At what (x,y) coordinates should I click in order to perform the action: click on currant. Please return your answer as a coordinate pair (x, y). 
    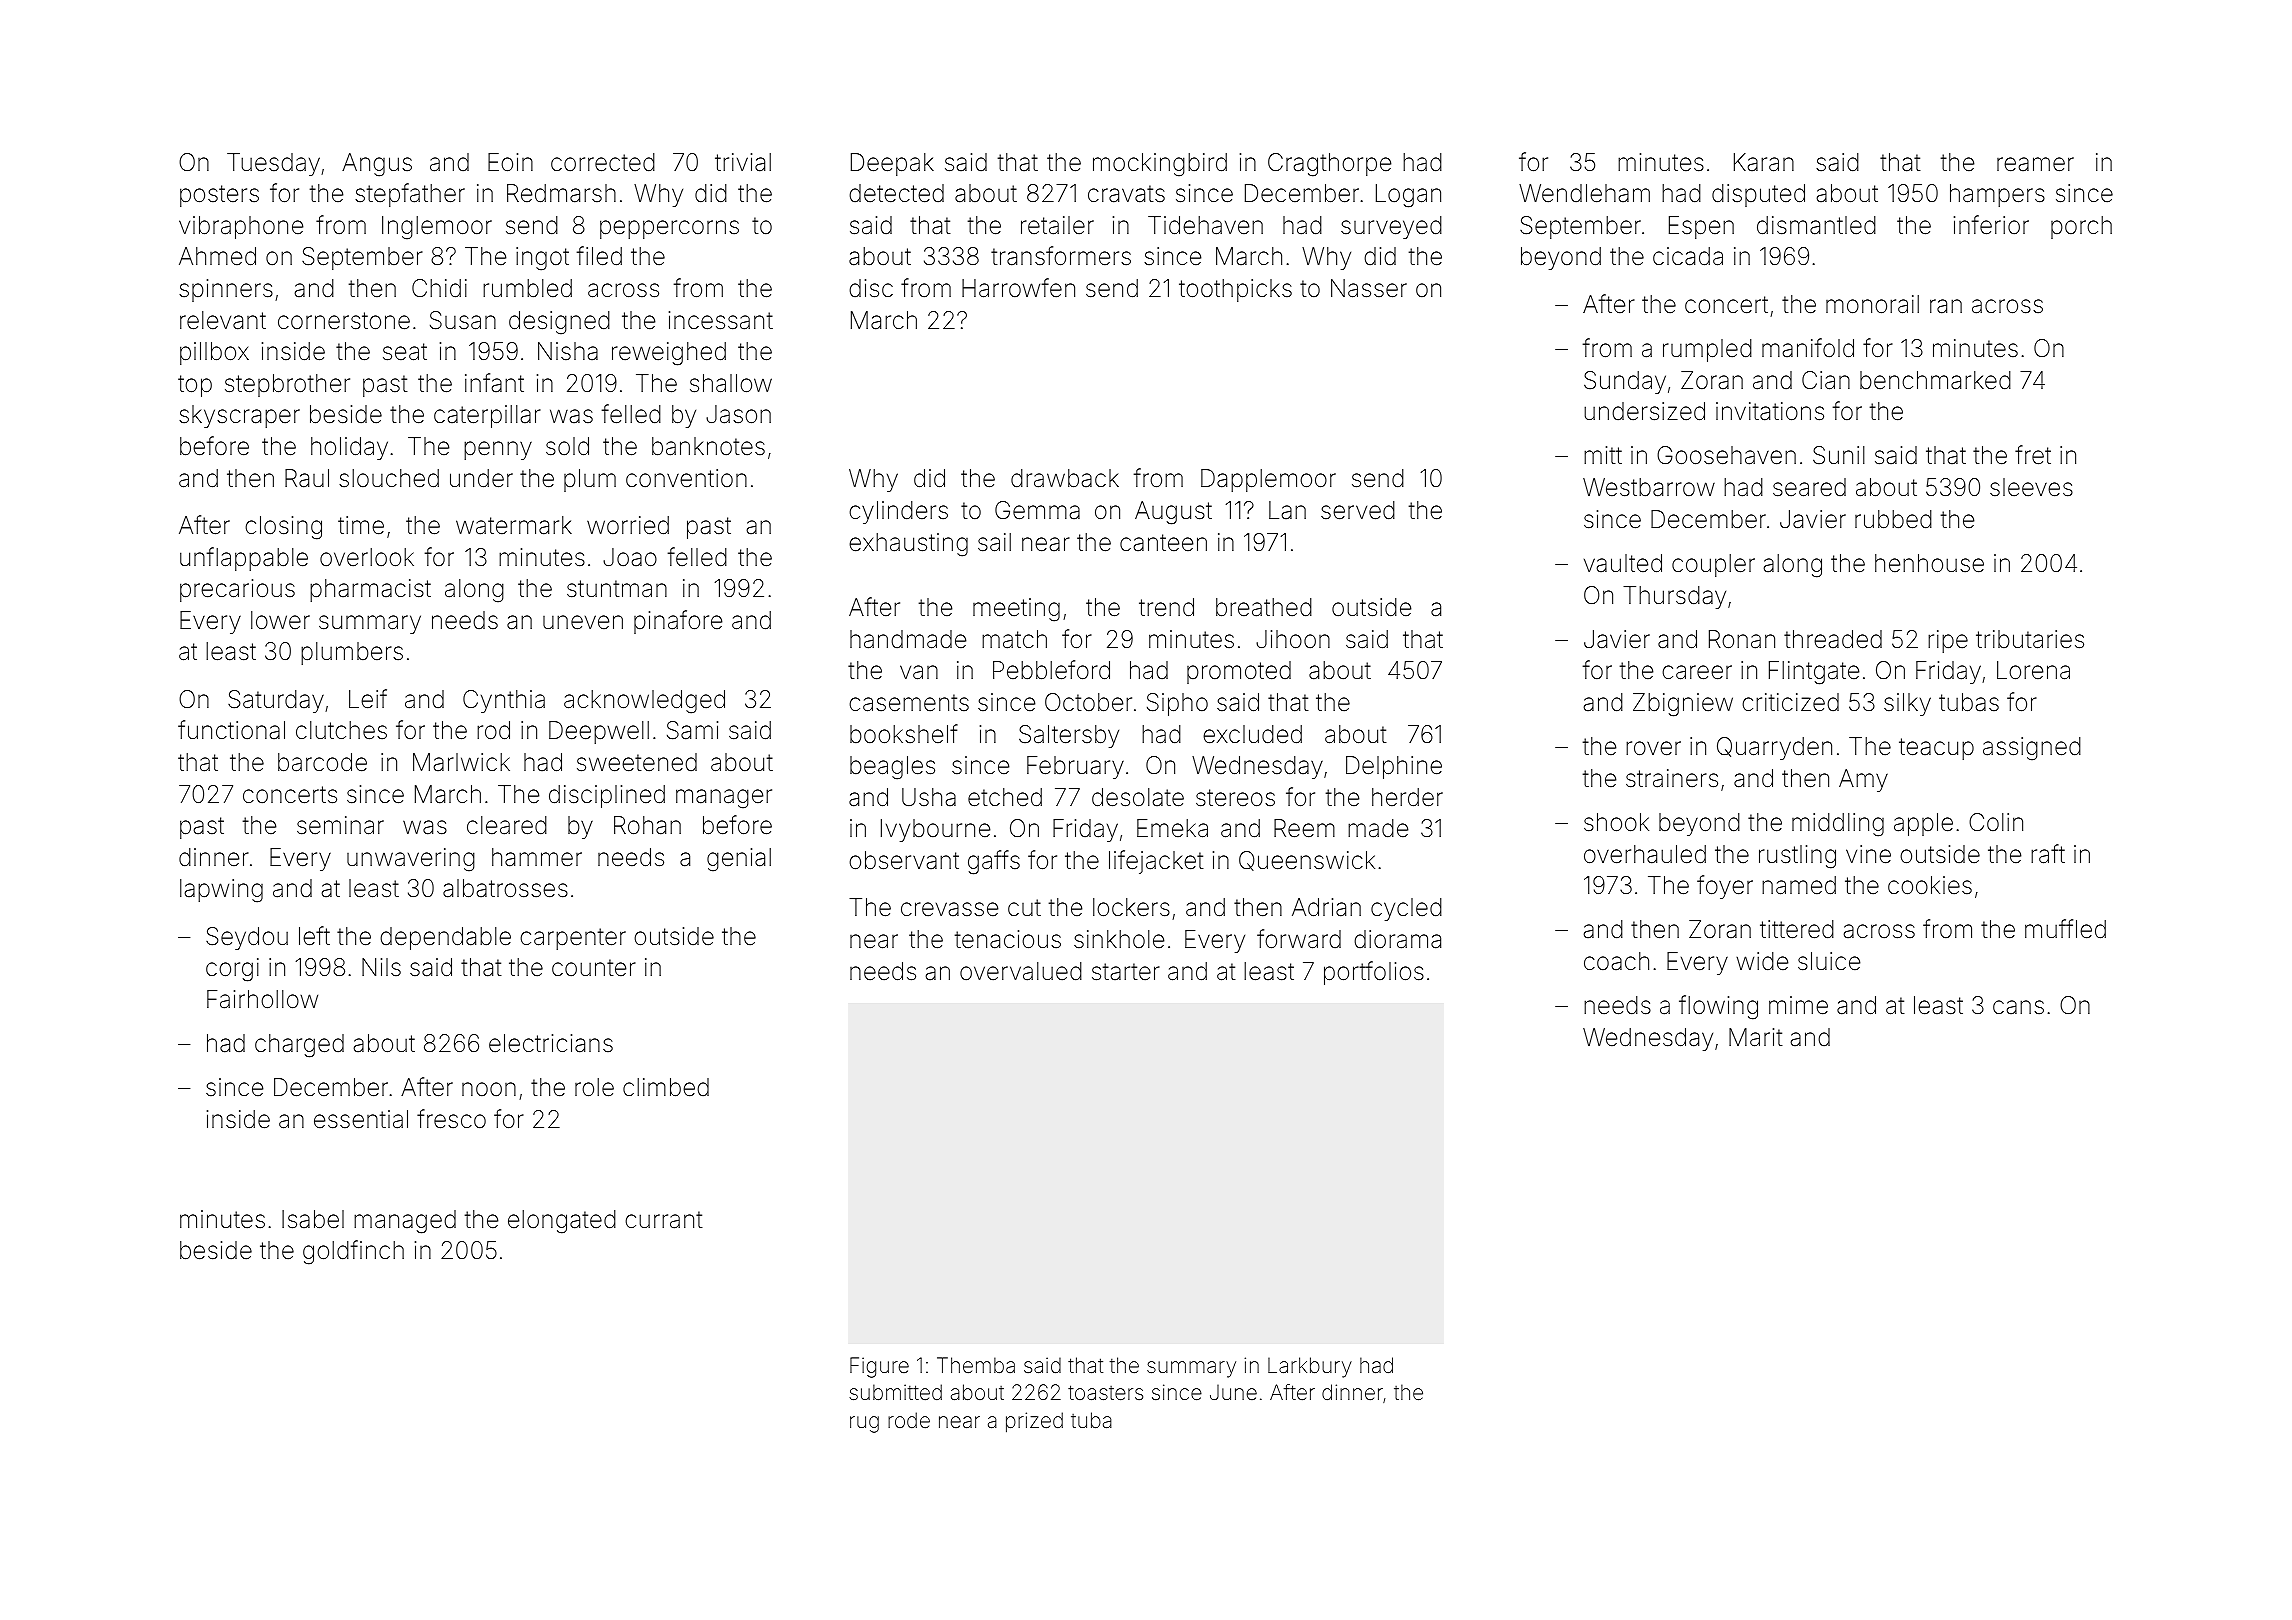
    Looking at the image, I should click on (663, 1220).
